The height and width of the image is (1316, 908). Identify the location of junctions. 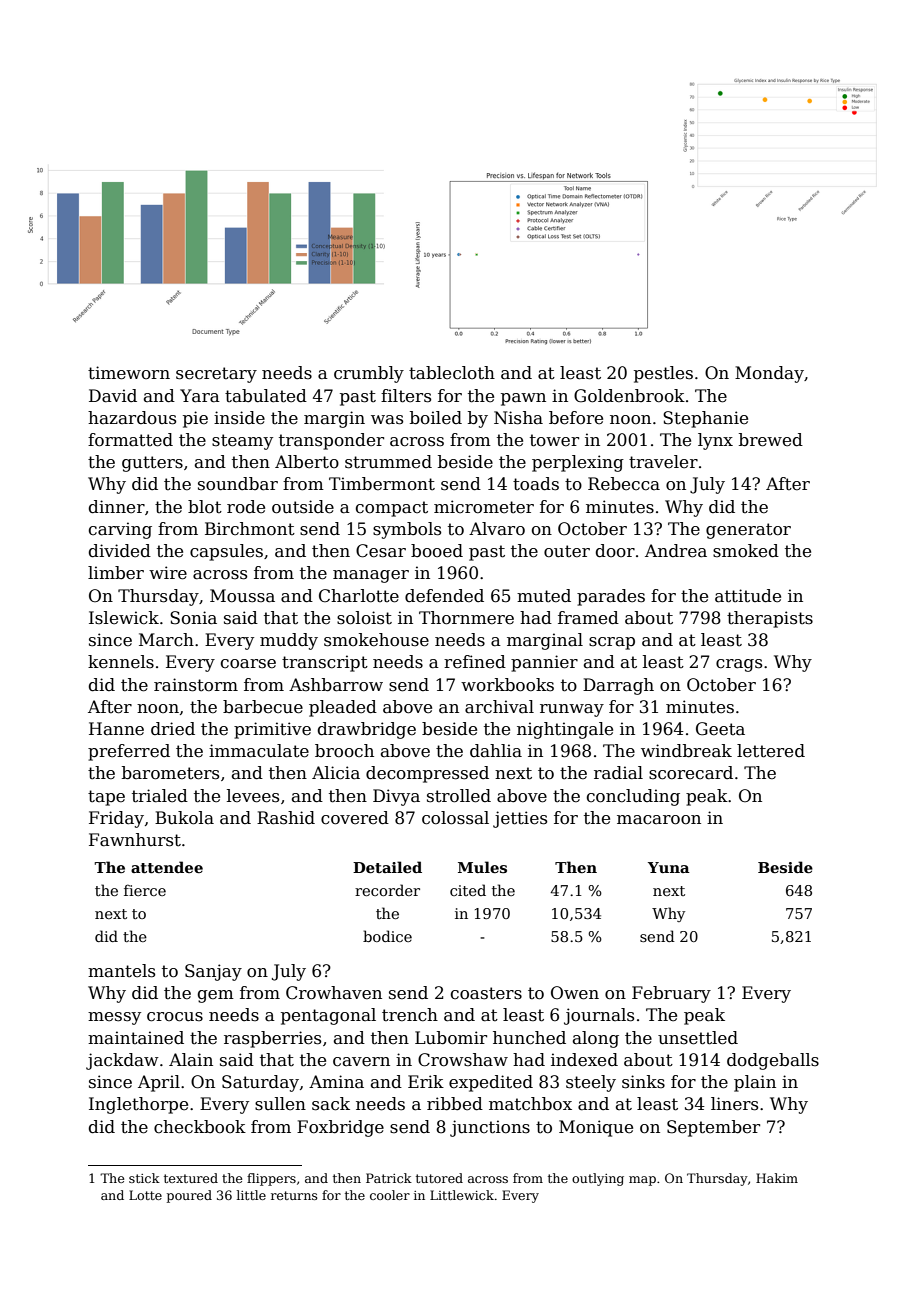
(490, 1128).
